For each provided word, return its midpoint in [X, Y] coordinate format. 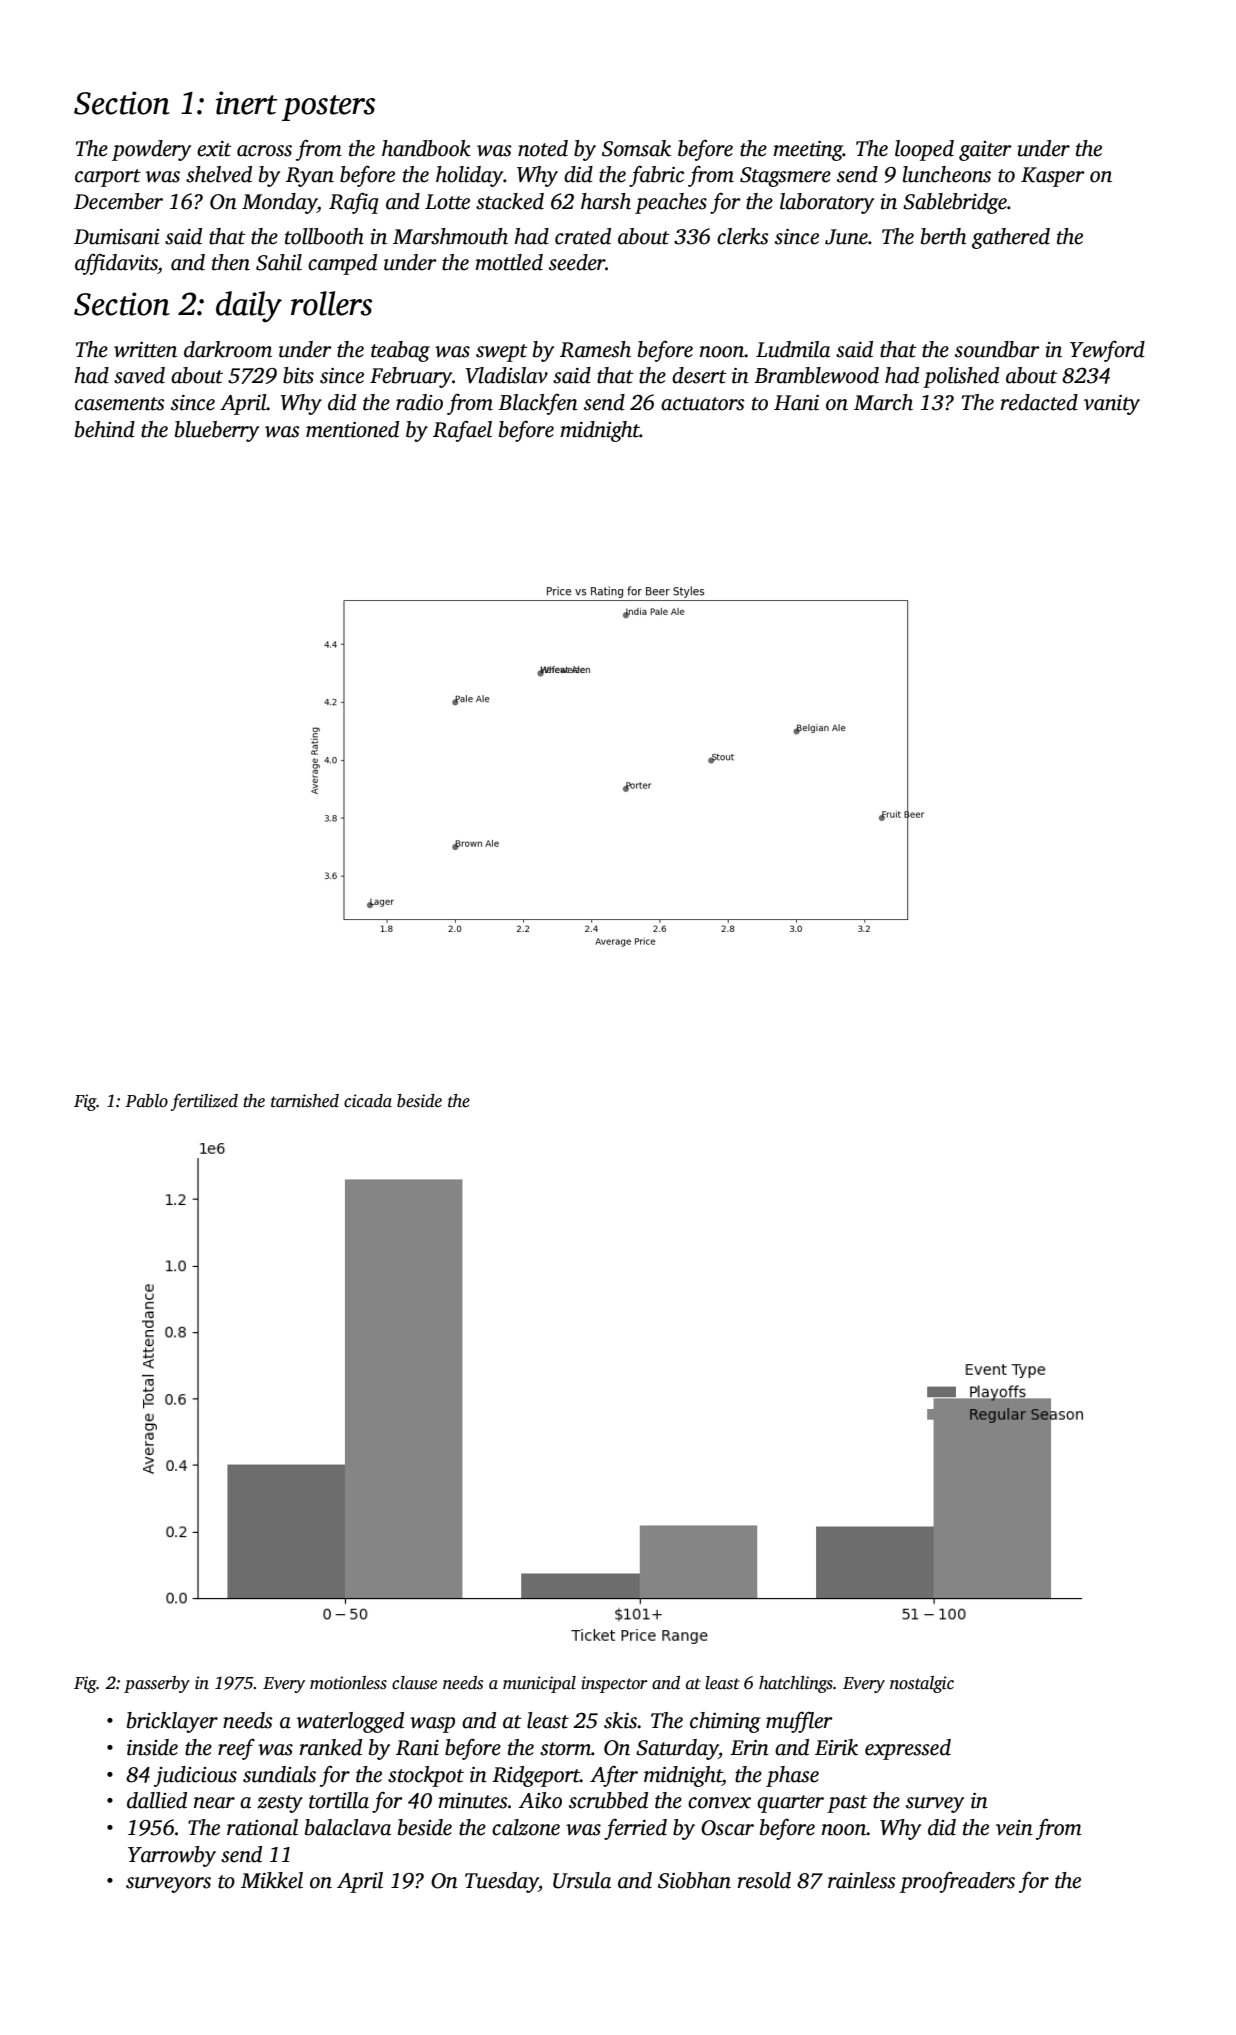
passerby [157, 1684]
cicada [368, 1101]
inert [246, 103]
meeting [808, 151]
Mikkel [272, 1880]
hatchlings [796, 1684]
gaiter [985, 151]
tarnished [305, 1101]
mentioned [352, 429]
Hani [796, 403]
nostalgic [922, 1684]
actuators [703, 404]
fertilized [204, 1102]
